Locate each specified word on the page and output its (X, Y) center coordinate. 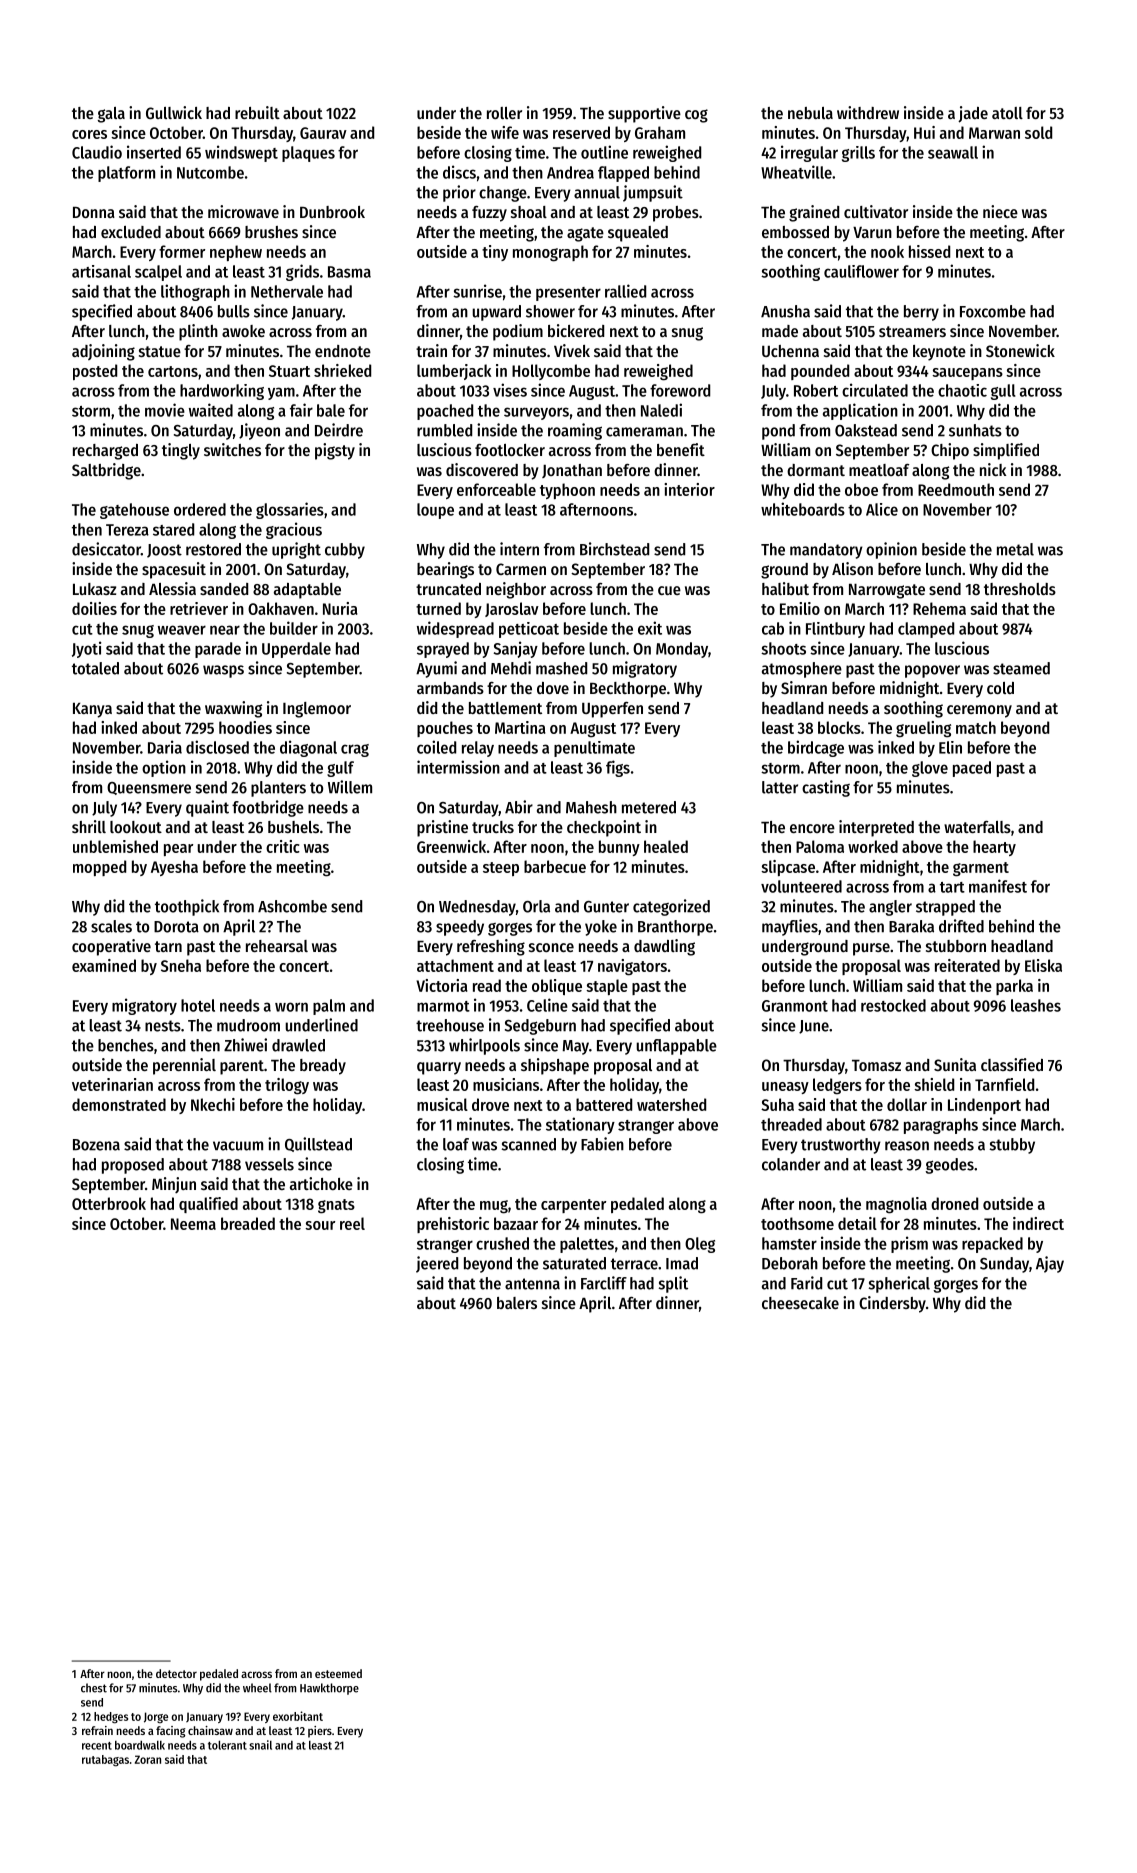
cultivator (876, 211)
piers (320, 1732)
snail (260, 1745)
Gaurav (323, 133)
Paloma (820, 846)
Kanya (92, 710)
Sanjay (516, 649)
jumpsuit (653, 193)
